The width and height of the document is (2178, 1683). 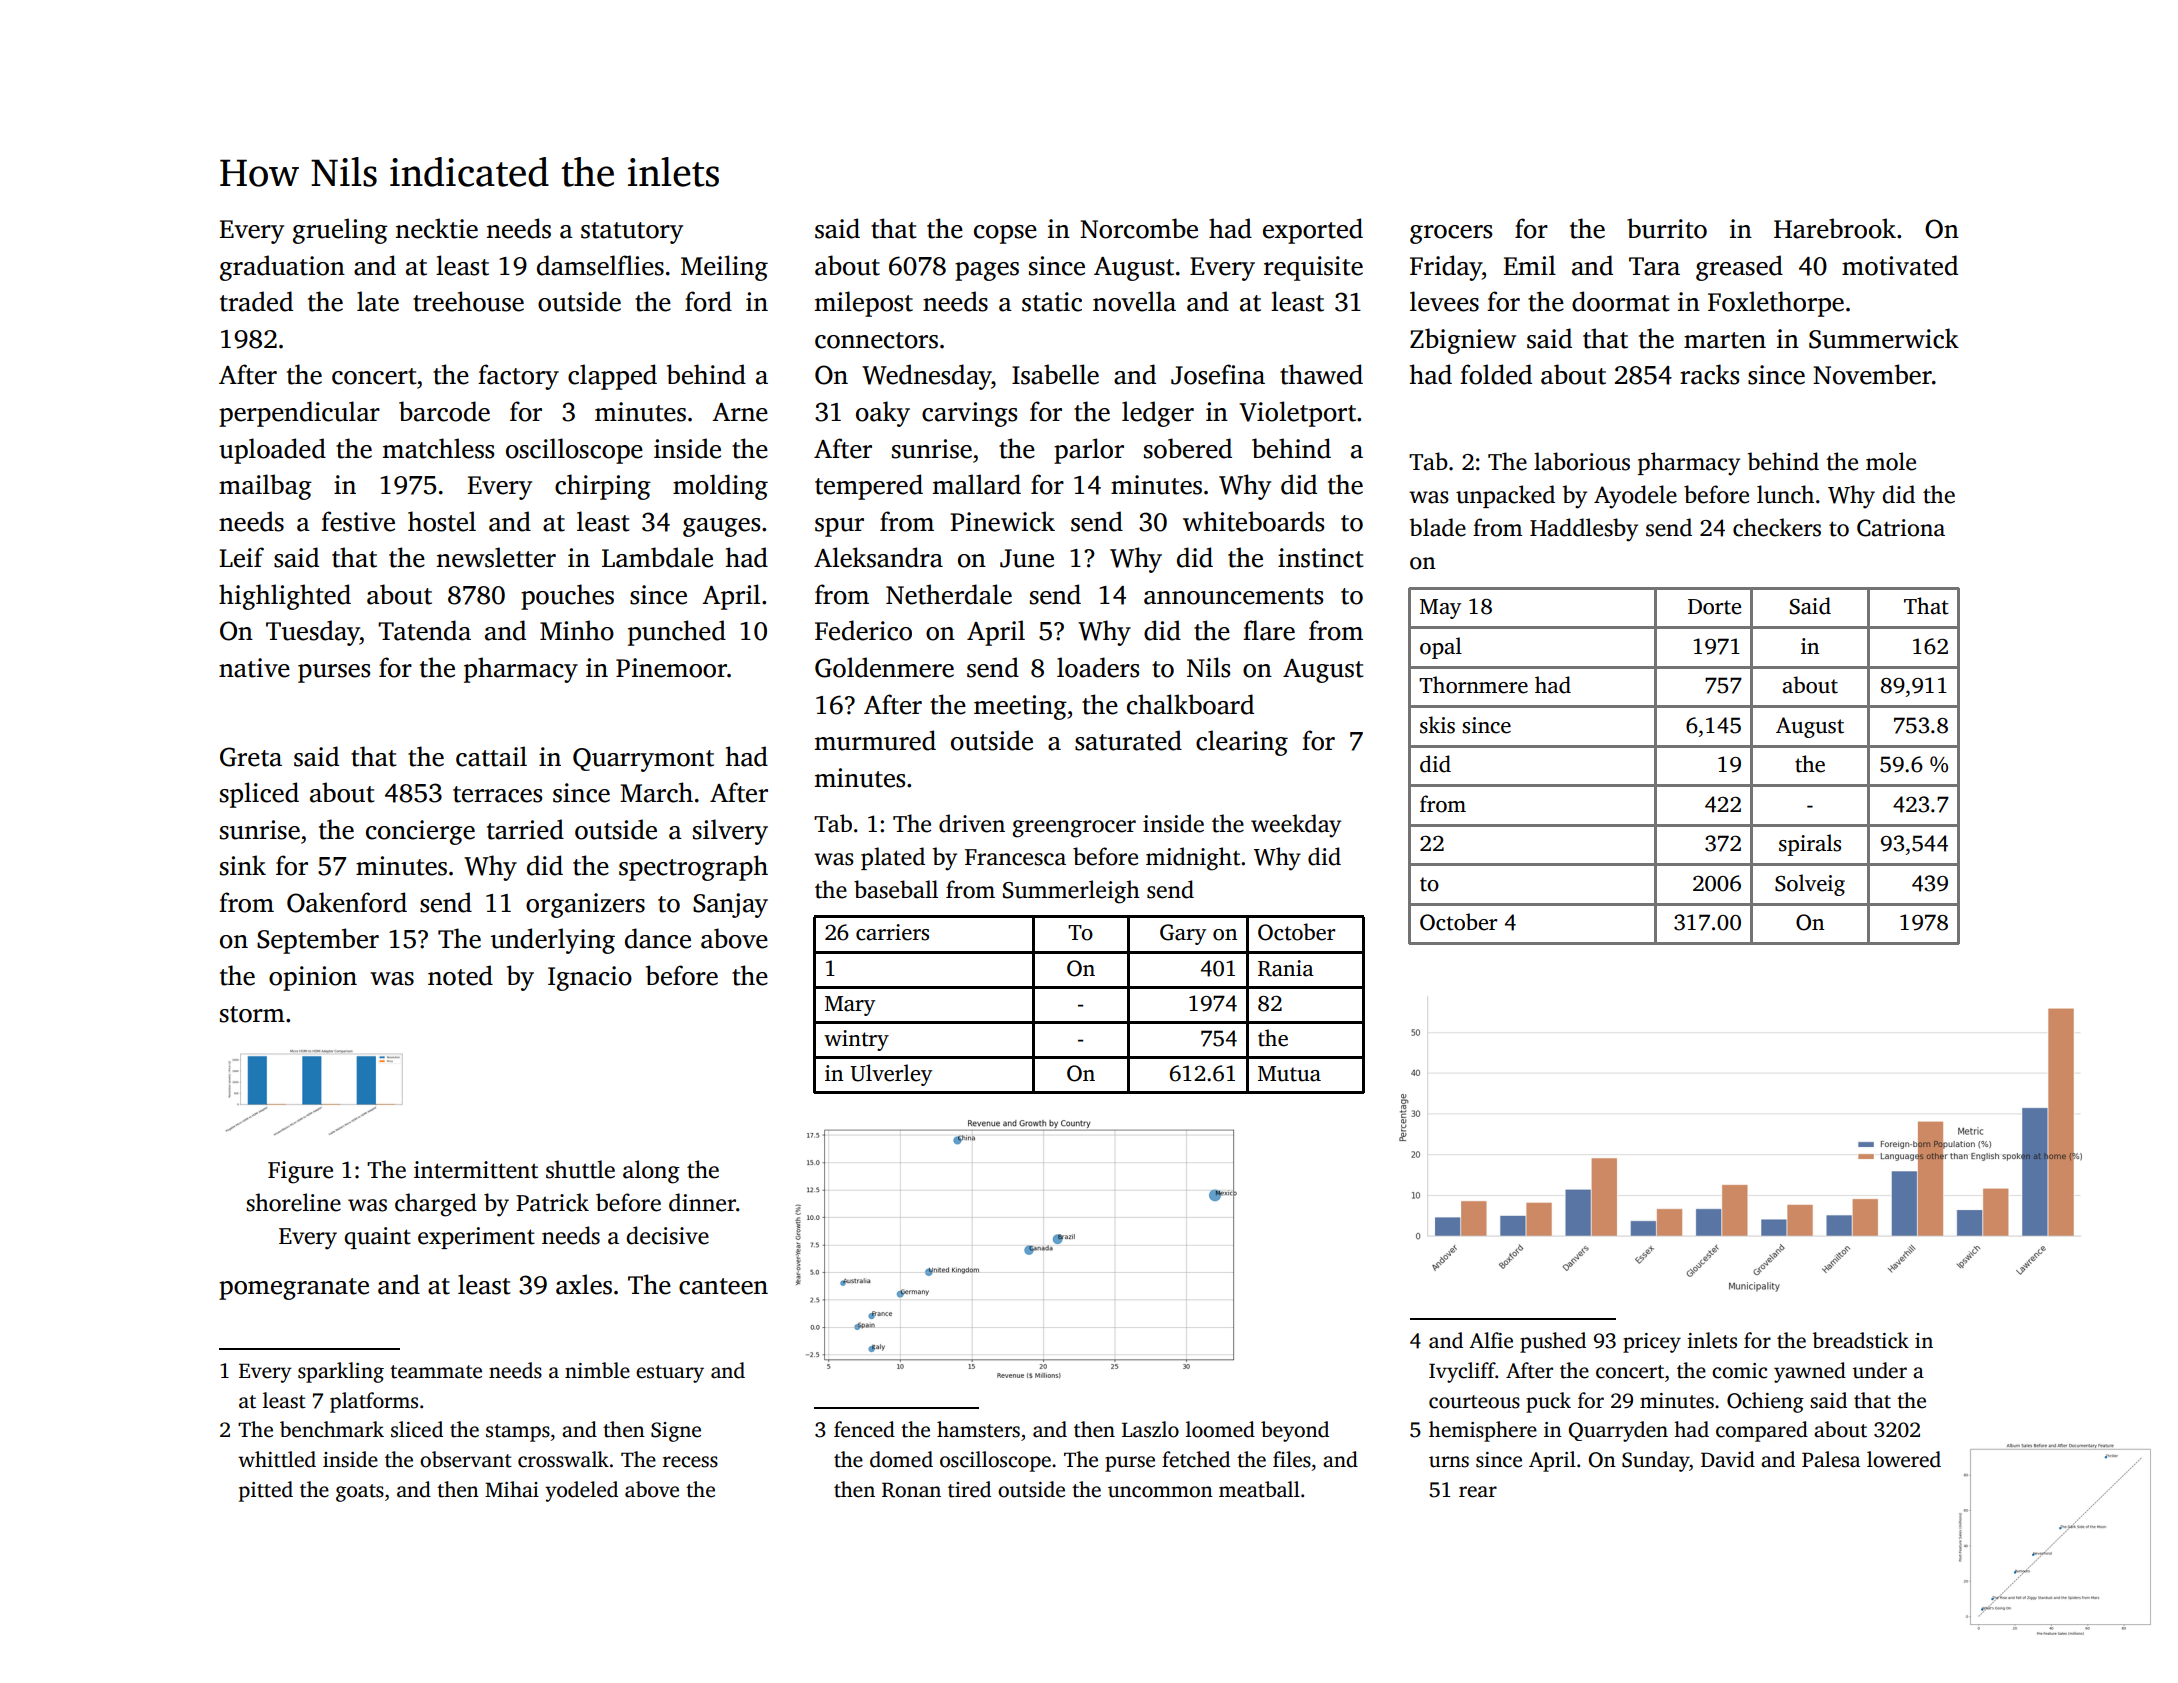 I want to click on tarried, so click(x=525, y=829).
